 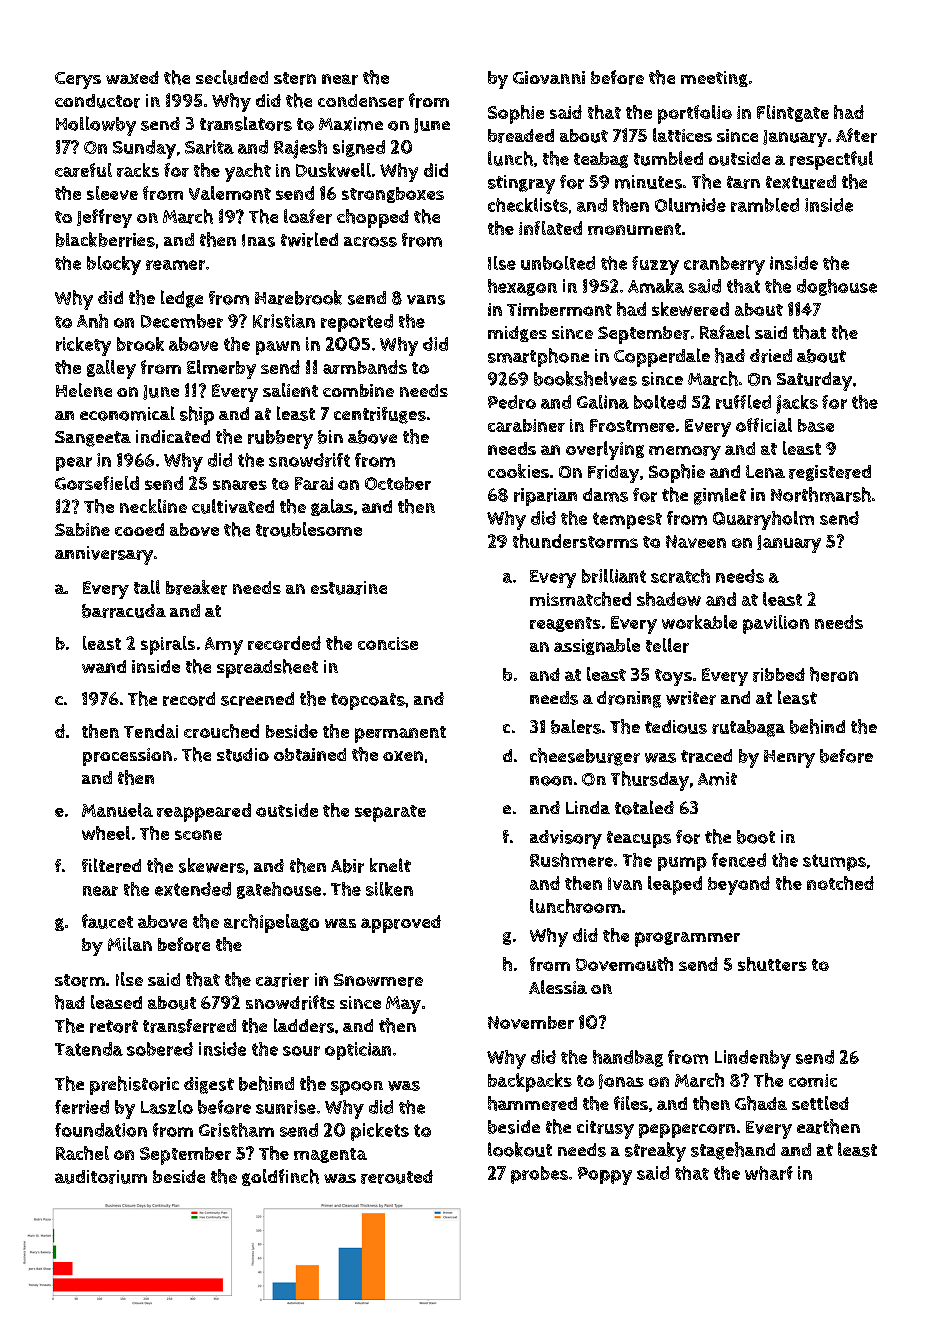 What do you see at coordinates (390, 813) in the screenshot?
I see `separate` at bounding box center [390, 813].
